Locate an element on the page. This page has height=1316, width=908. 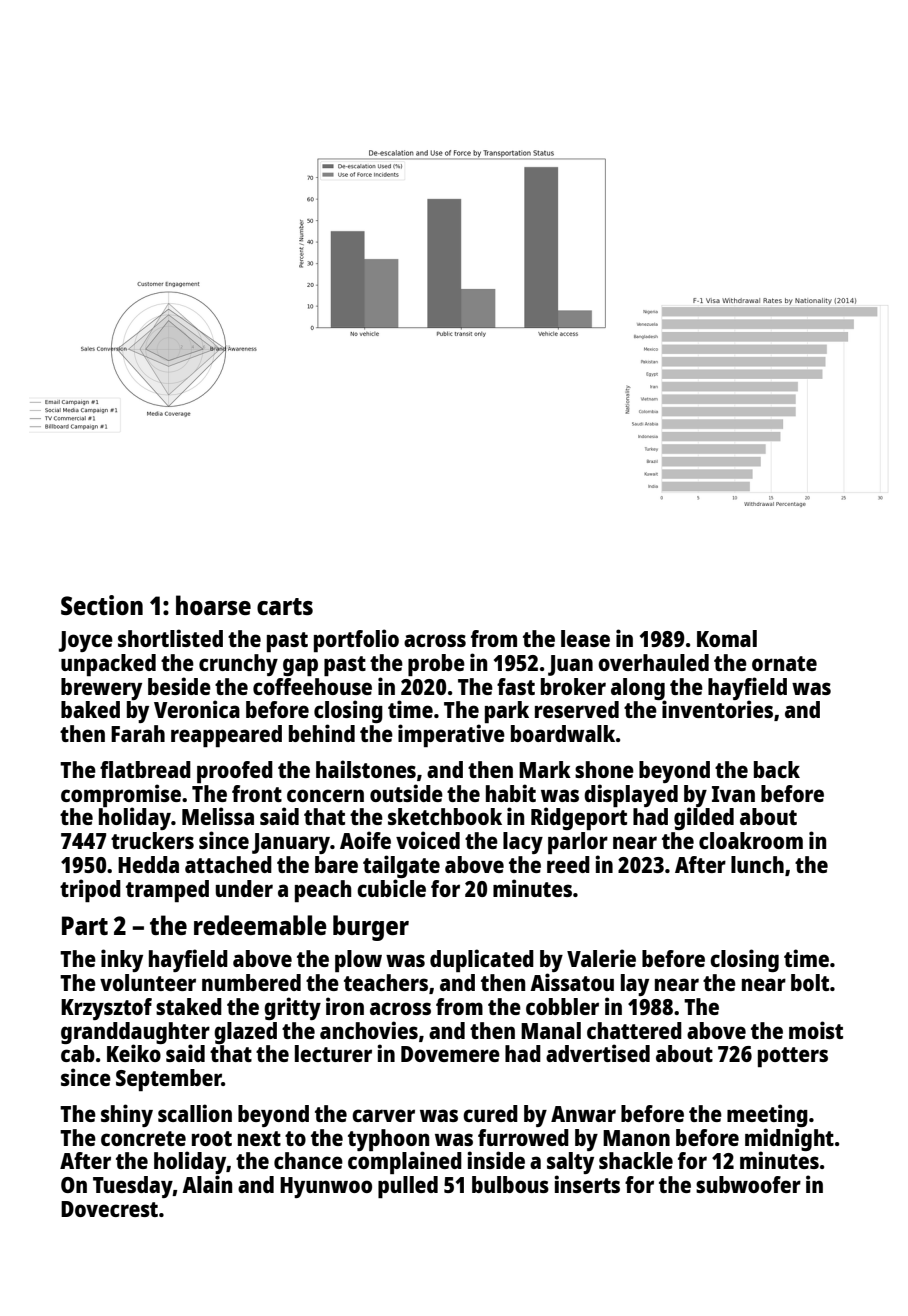
pulled is located at coordinates (408, 1187).
